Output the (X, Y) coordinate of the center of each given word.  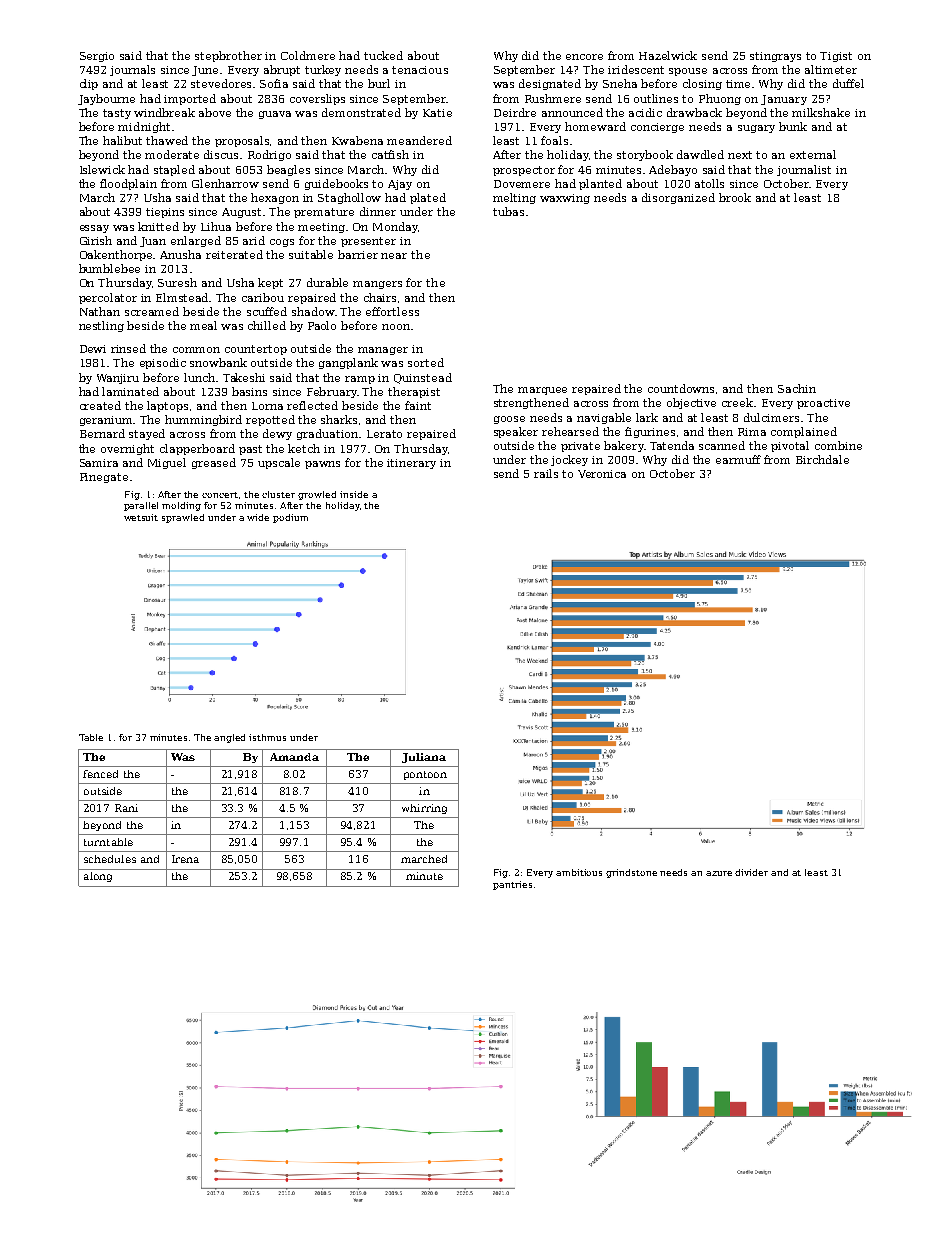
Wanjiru (118, 379)
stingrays (775, 57)
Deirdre (515, 112)
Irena (185, 859)
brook (735, 197)
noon (396, 327)
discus (221, 154)
